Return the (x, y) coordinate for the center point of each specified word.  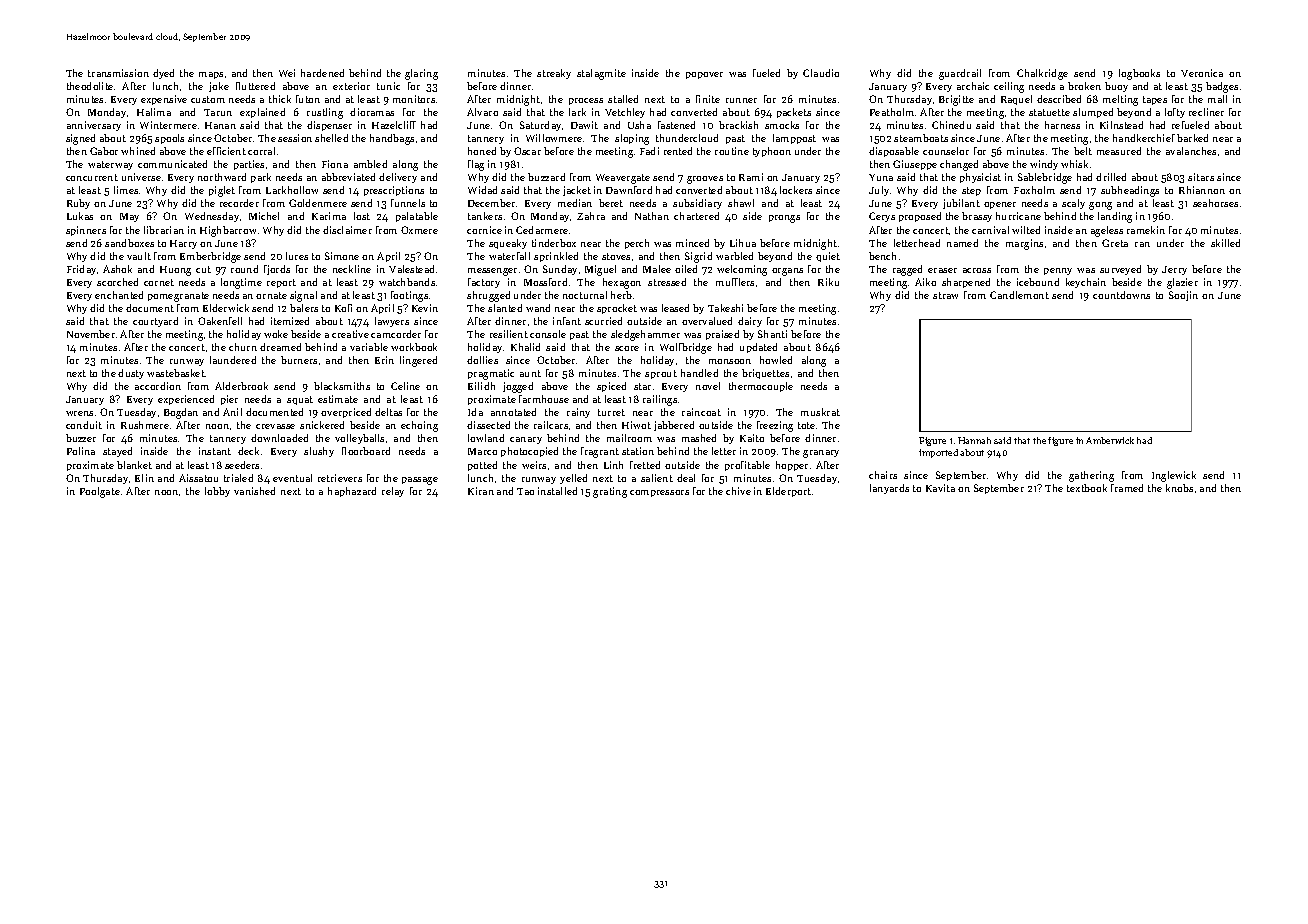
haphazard (352, 492)
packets (794, 113)
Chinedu (951, 125)
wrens (79, 413)
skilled (1225, 243)
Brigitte (956, 100)
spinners (86, 231)
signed (80, 139)
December (491, 203)
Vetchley (625, 113)
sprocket (617, 309)
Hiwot (636, 425)
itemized (290, 321)
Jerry (1174, 270)
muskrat (820, 412)
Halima (154, 112)
